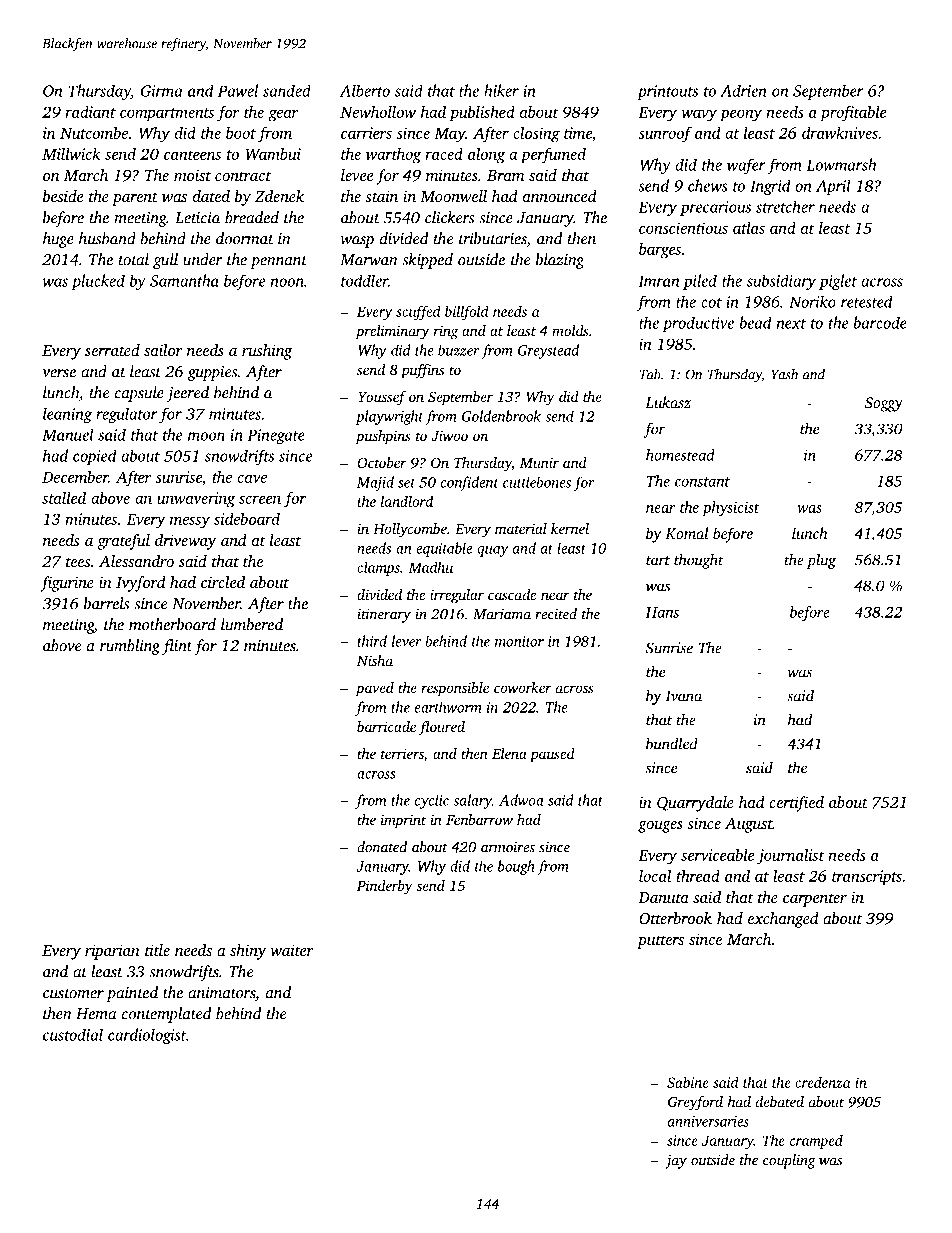 The height and width of the screenshot is (1233, 952). What do you see at coordinates (147, 1036) in the screenshot?
I see `cardiologist` at bounding box center [147, 1036].
